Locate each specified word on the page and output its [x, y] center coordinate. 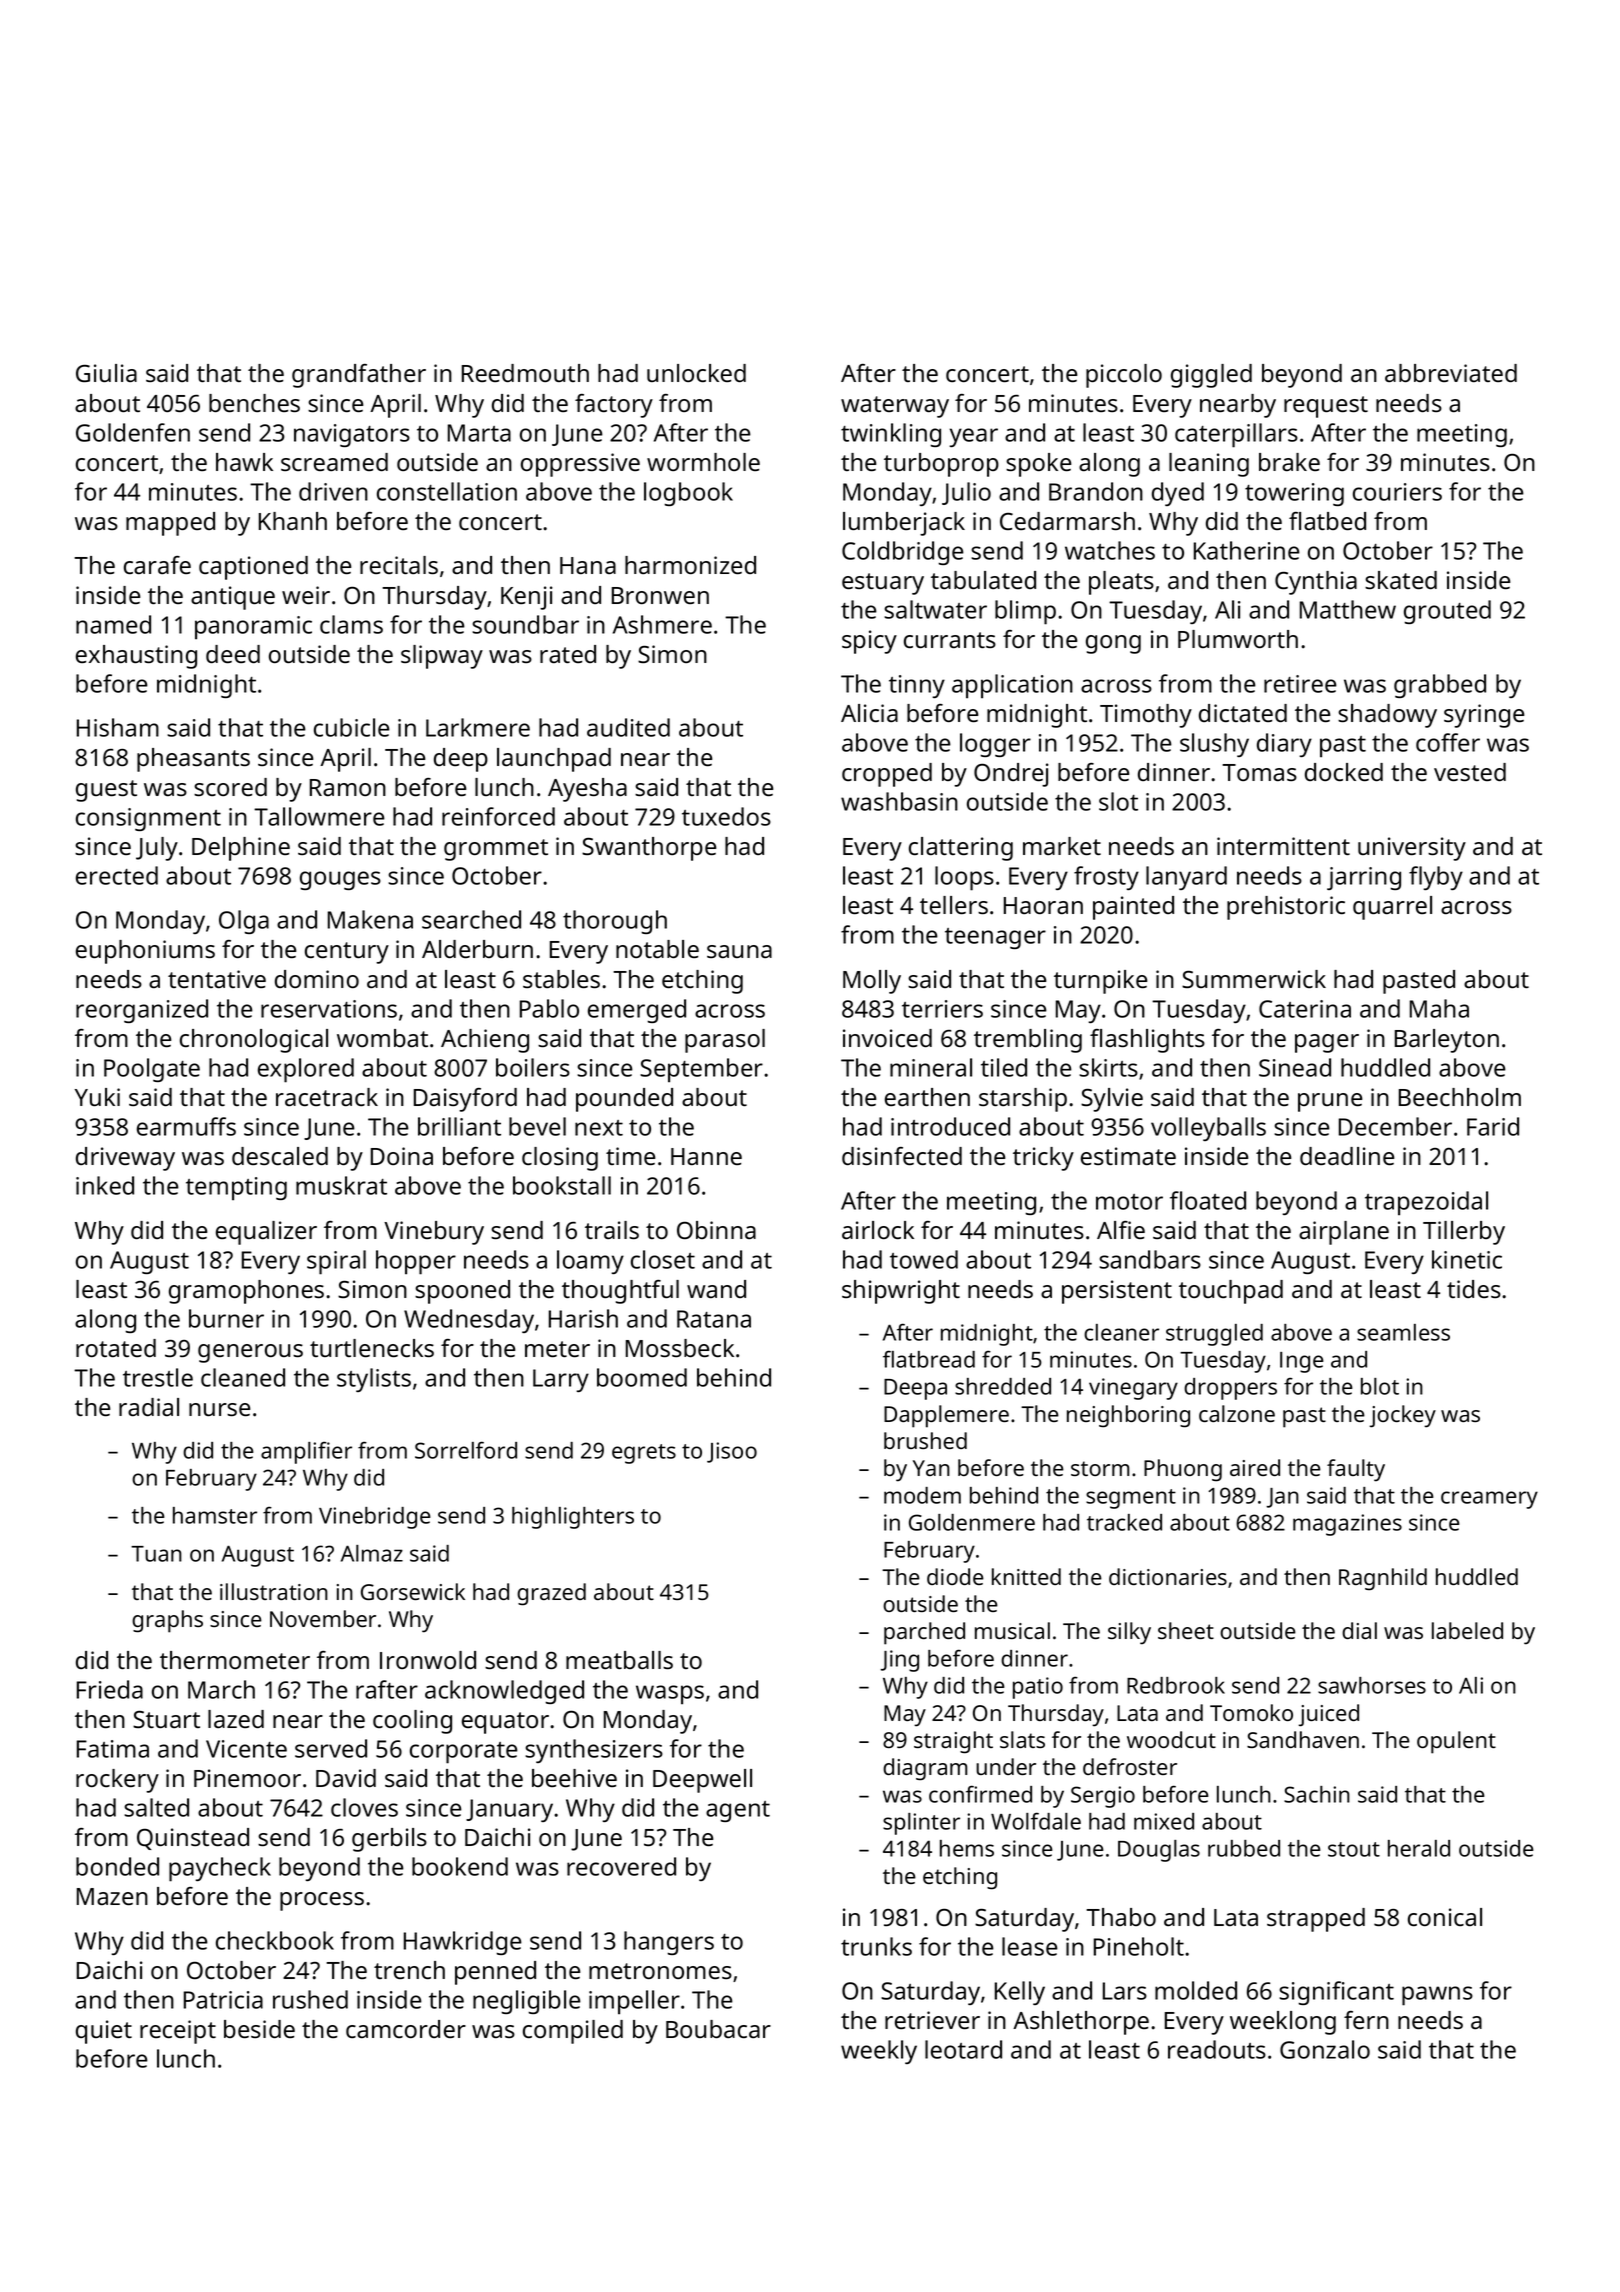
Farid [1493, 1126]
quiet [104, 2032]
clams [351, 624]
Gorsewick [413, 1591]
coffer [1448, 742]
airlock [878, 1230]
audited [628, 727]
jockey [1403, 1416]
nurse [219, 1409]
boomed [642, 1377]
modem [922, 1495]
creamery [1489, 1500]
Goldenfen [133, 432]
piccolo [1124, 376]
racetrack [327, 1097]
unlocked [696, 373]
